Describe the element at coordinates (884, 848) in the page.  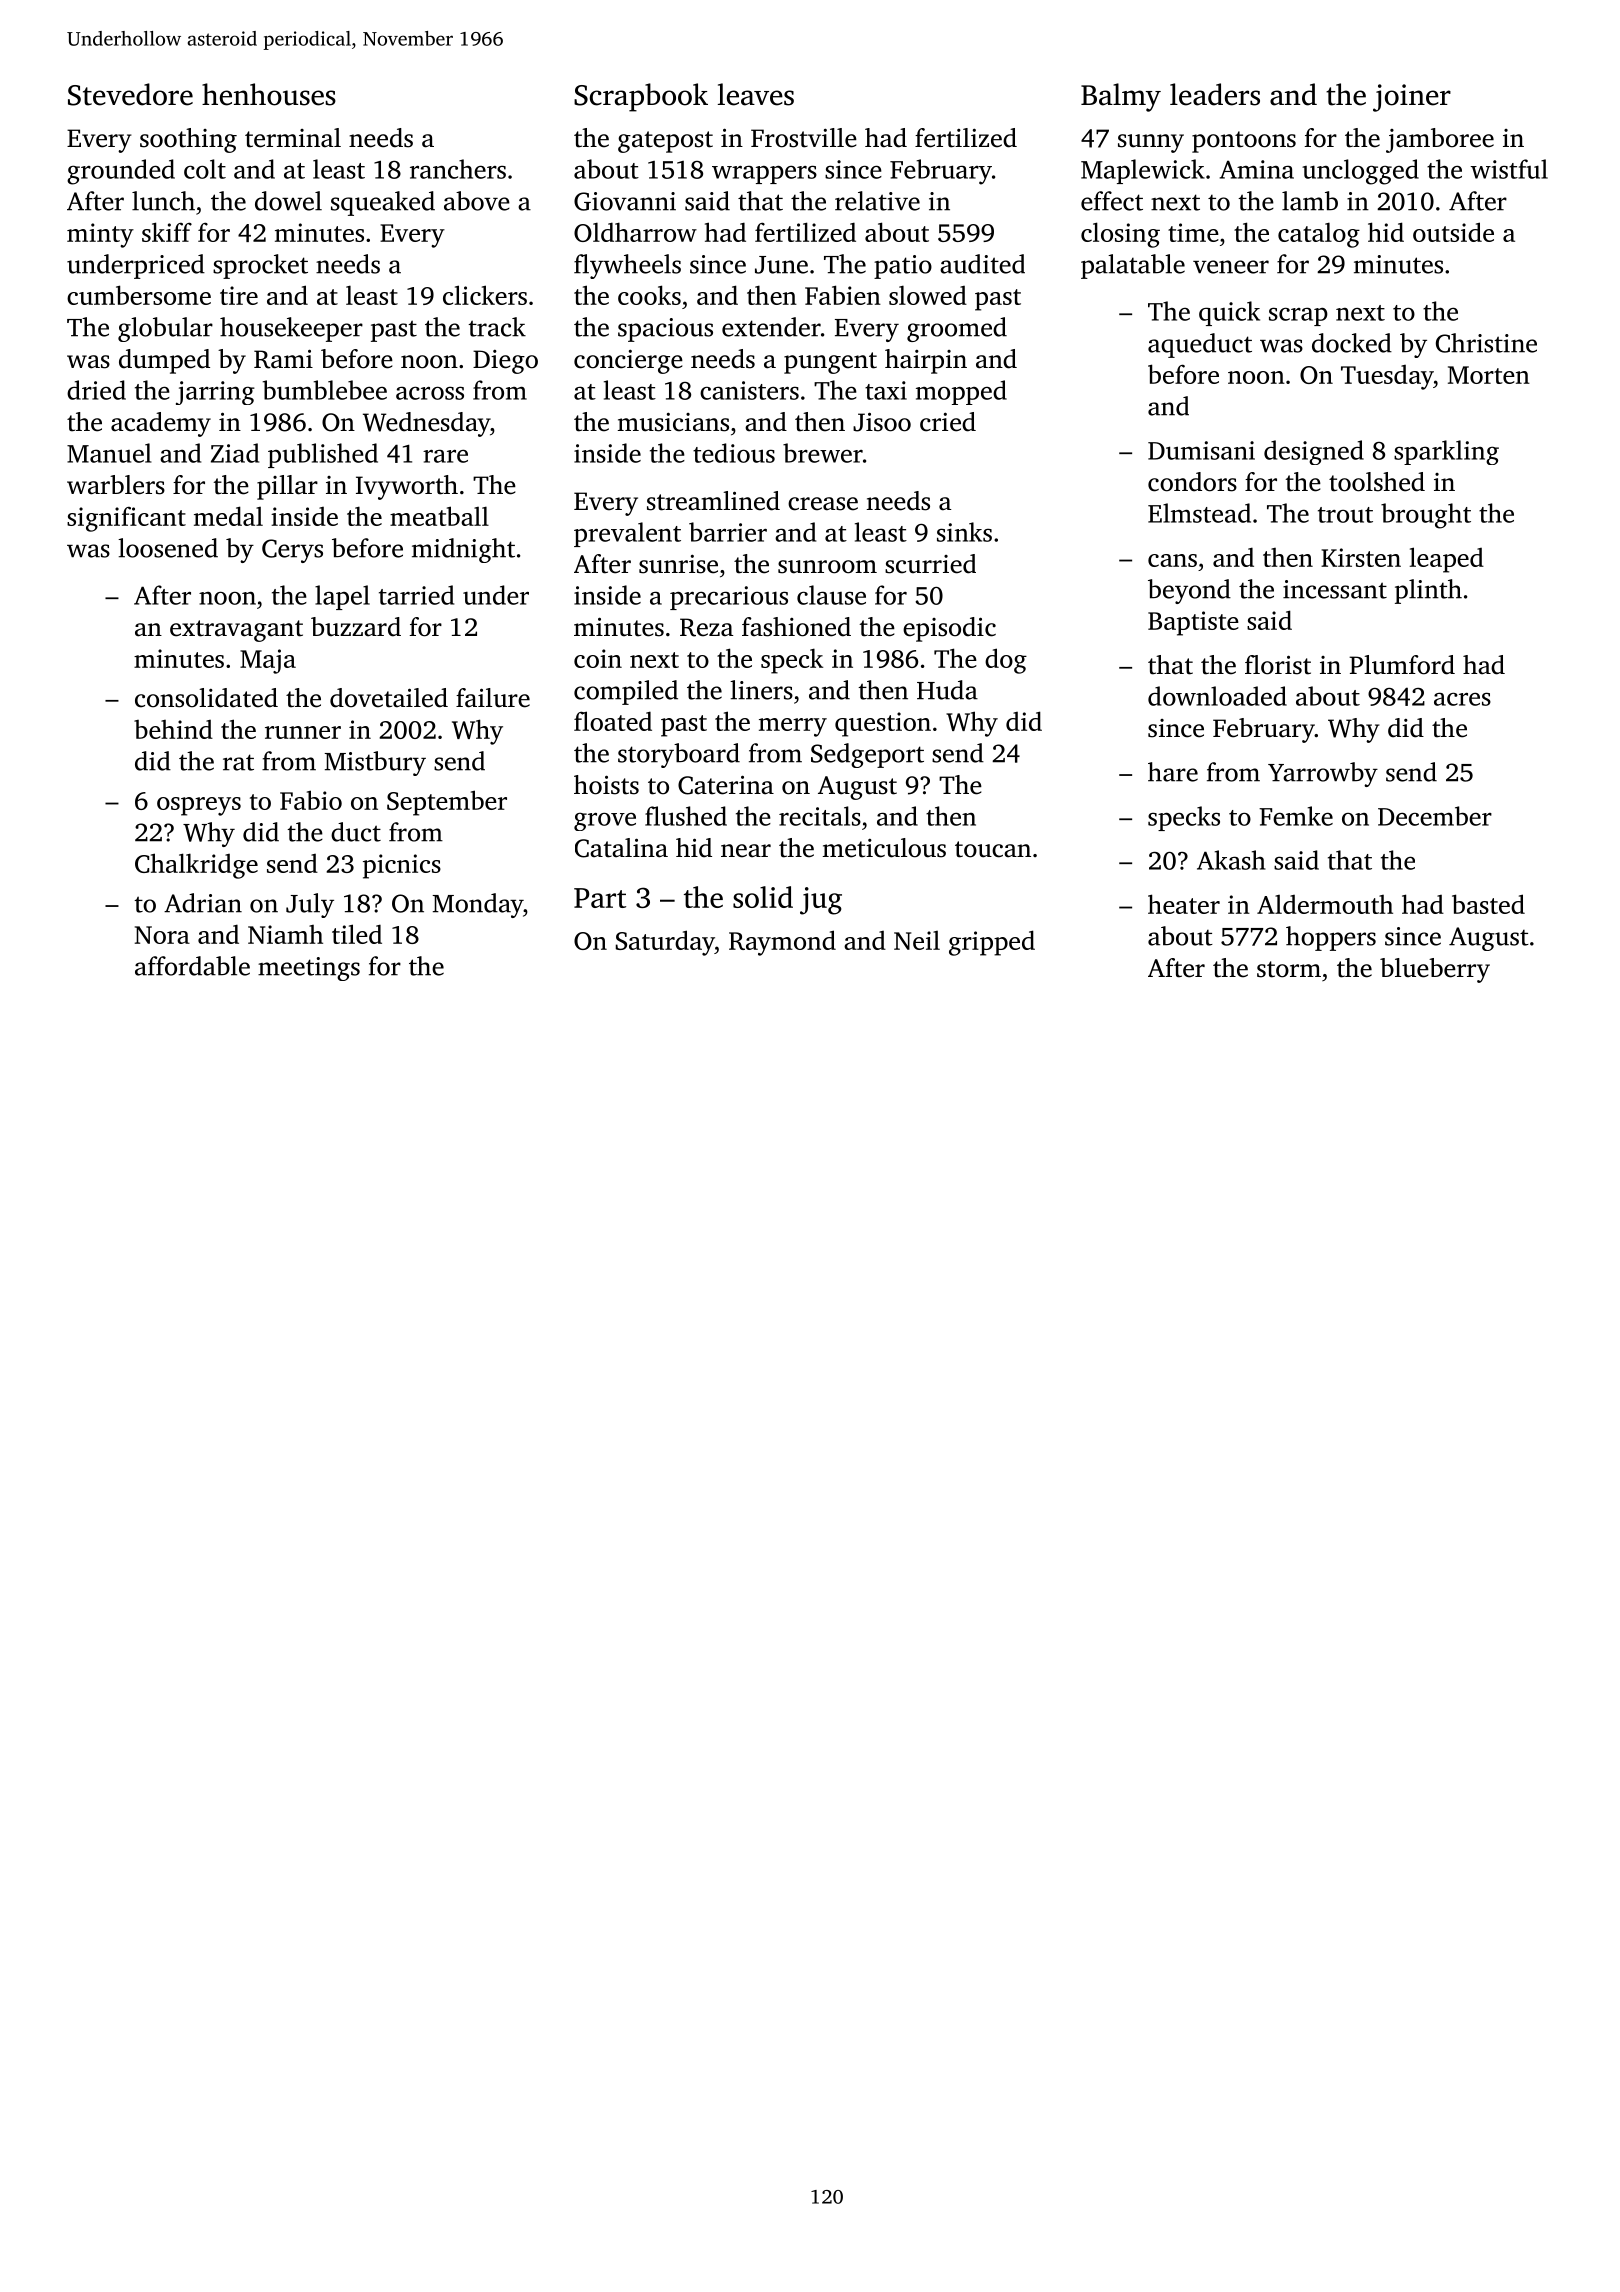
I see `meticulous` at that location.
